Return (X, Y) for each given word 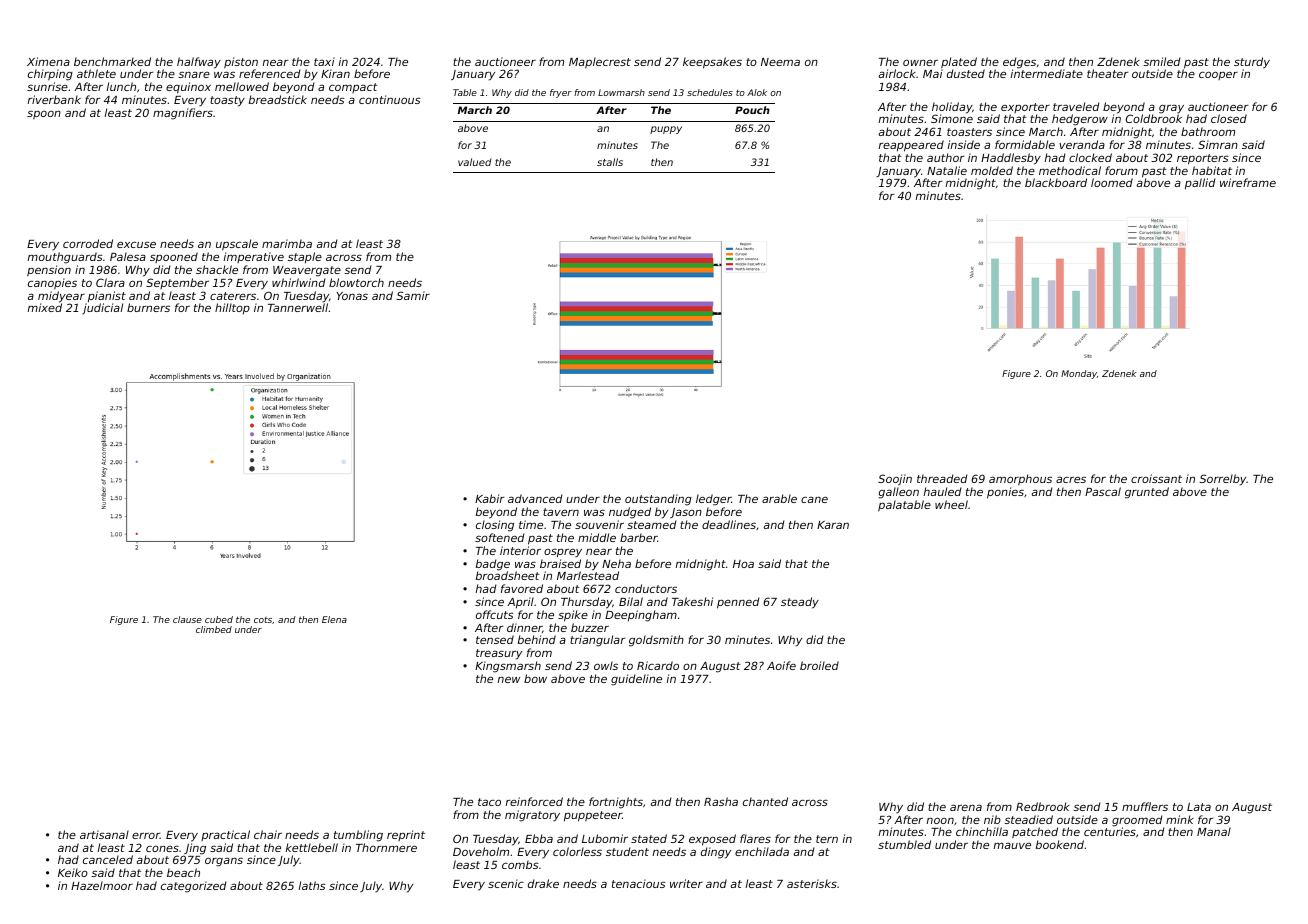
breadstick (278, 99)
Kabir (490, 498)
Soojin (895, 480)
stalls (610, 162)
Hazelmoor (102, 885)
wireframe (1248, 182)
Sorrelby (1223, 480)
